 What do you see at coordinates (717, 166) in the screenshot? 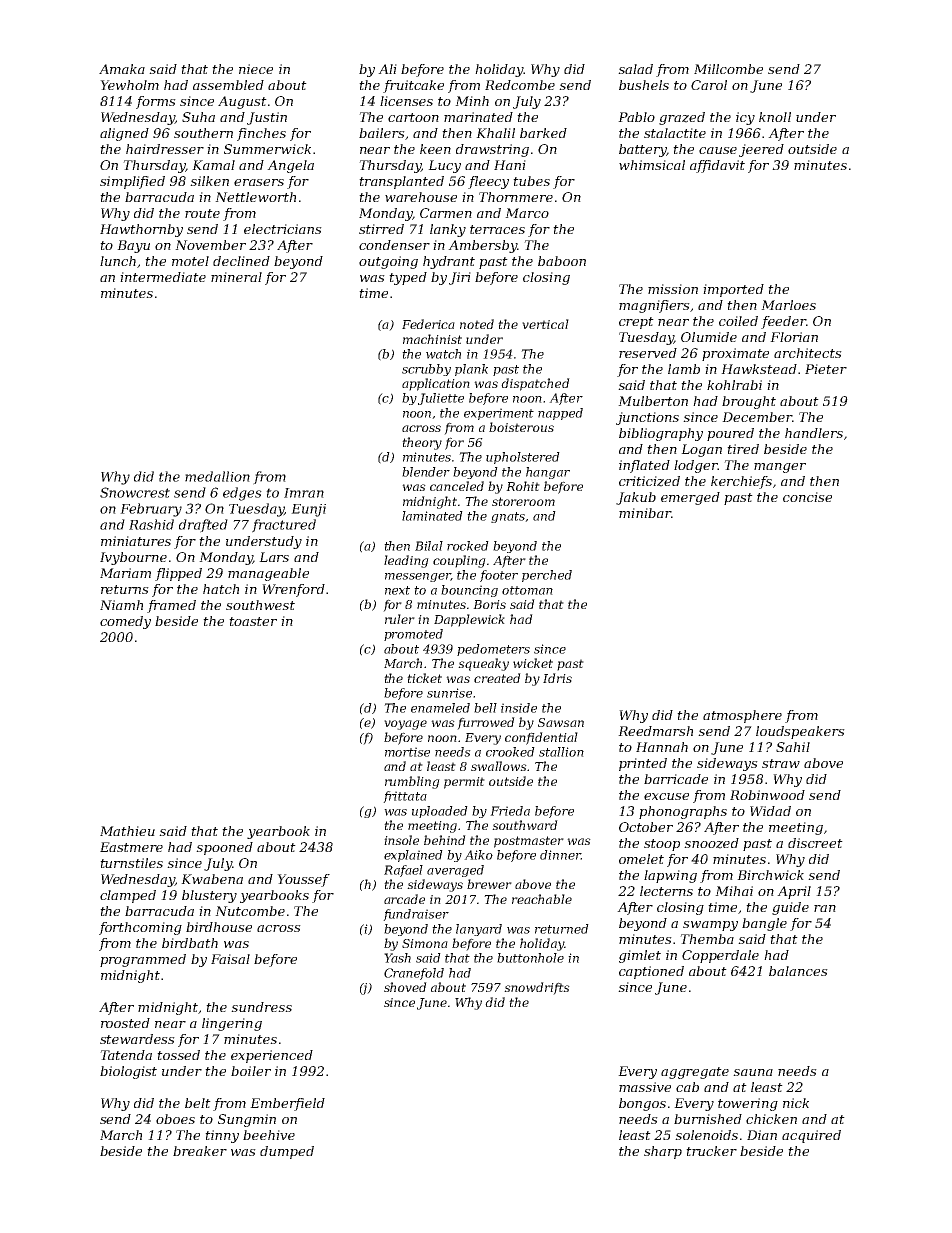
I see `affidavit` at bounding box center [717, 166].
